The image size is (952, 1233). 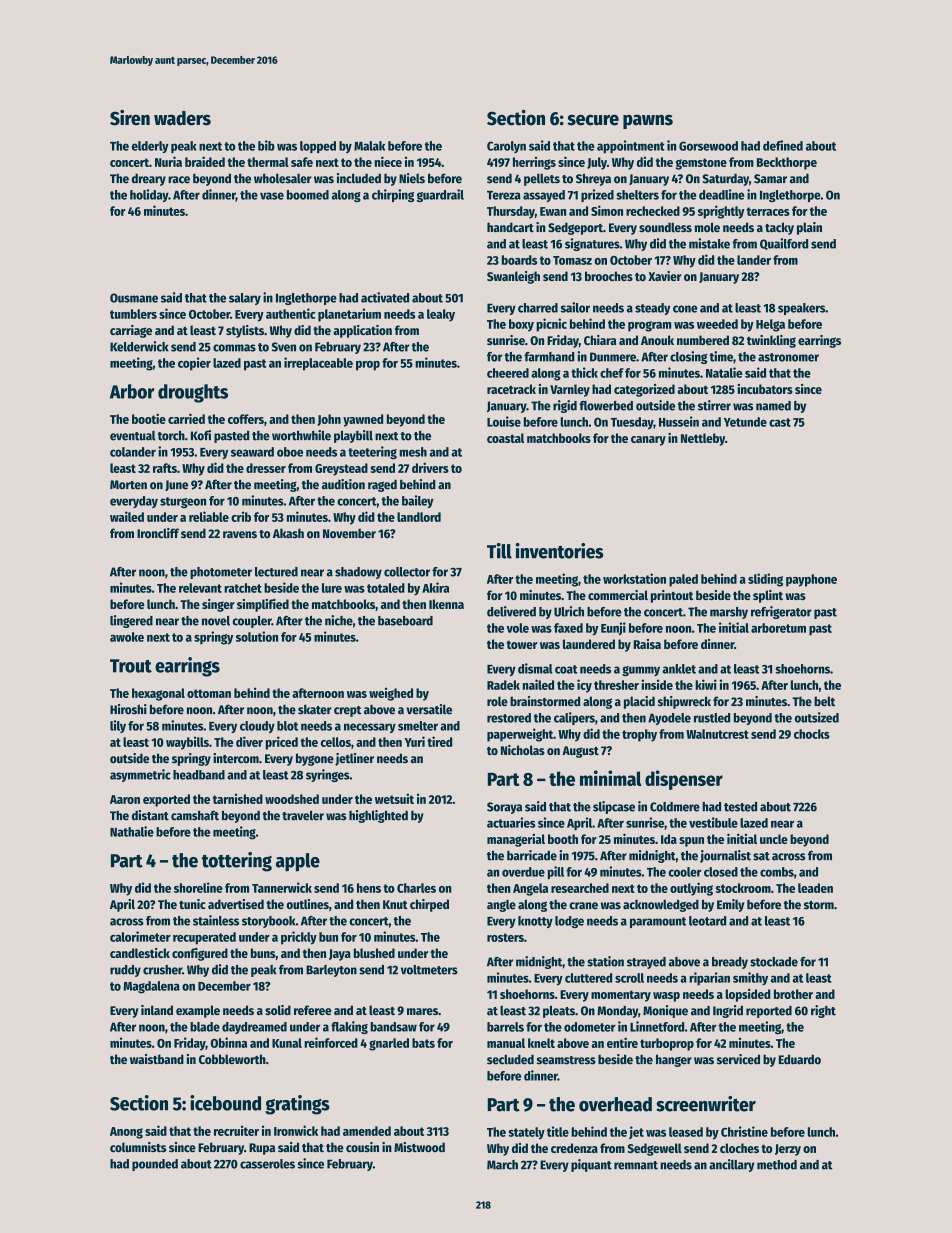 What do you see at coordinates (511, 611) in the page?
I see `delivered` at bounding box center [511, 611].
